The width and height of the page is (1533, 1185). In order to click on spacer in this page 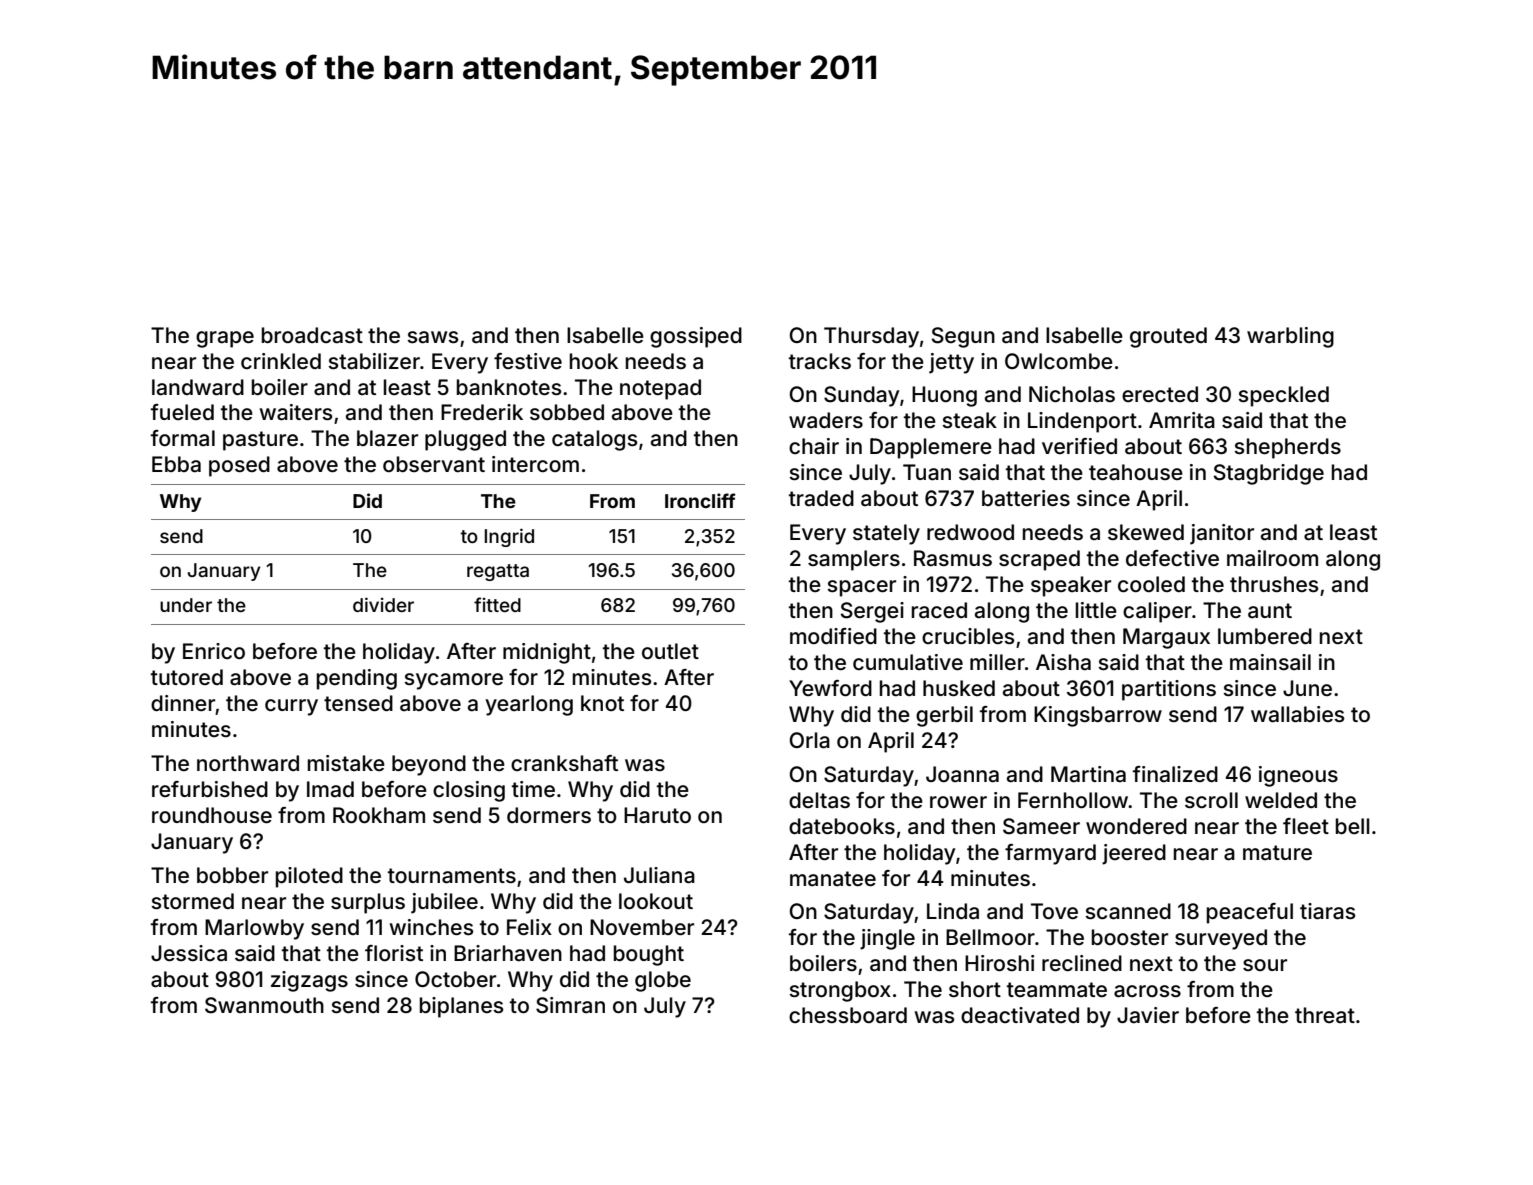, I will do `click(861, 588)`.
